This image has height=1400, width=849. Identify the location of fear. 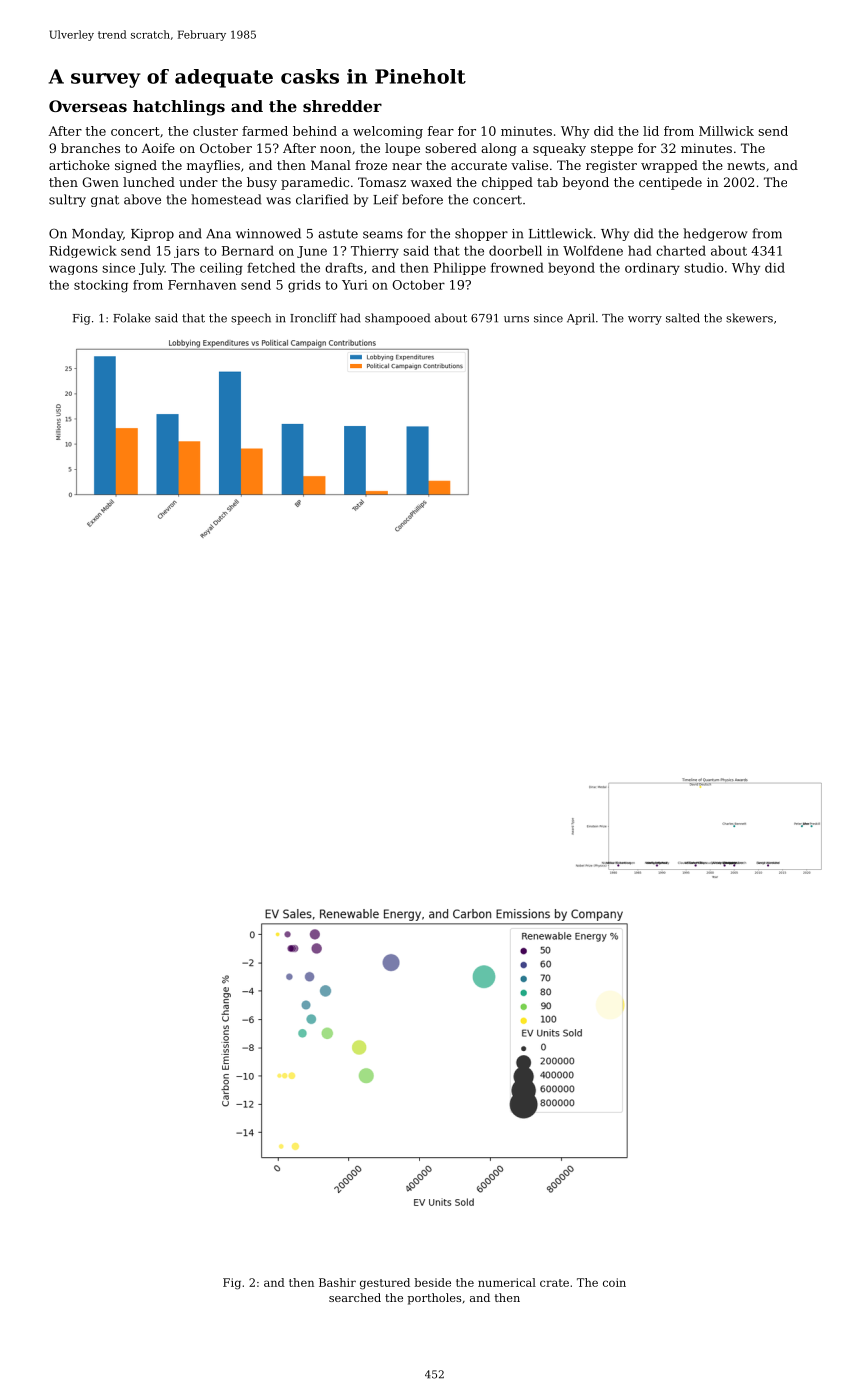
(441, 131).
